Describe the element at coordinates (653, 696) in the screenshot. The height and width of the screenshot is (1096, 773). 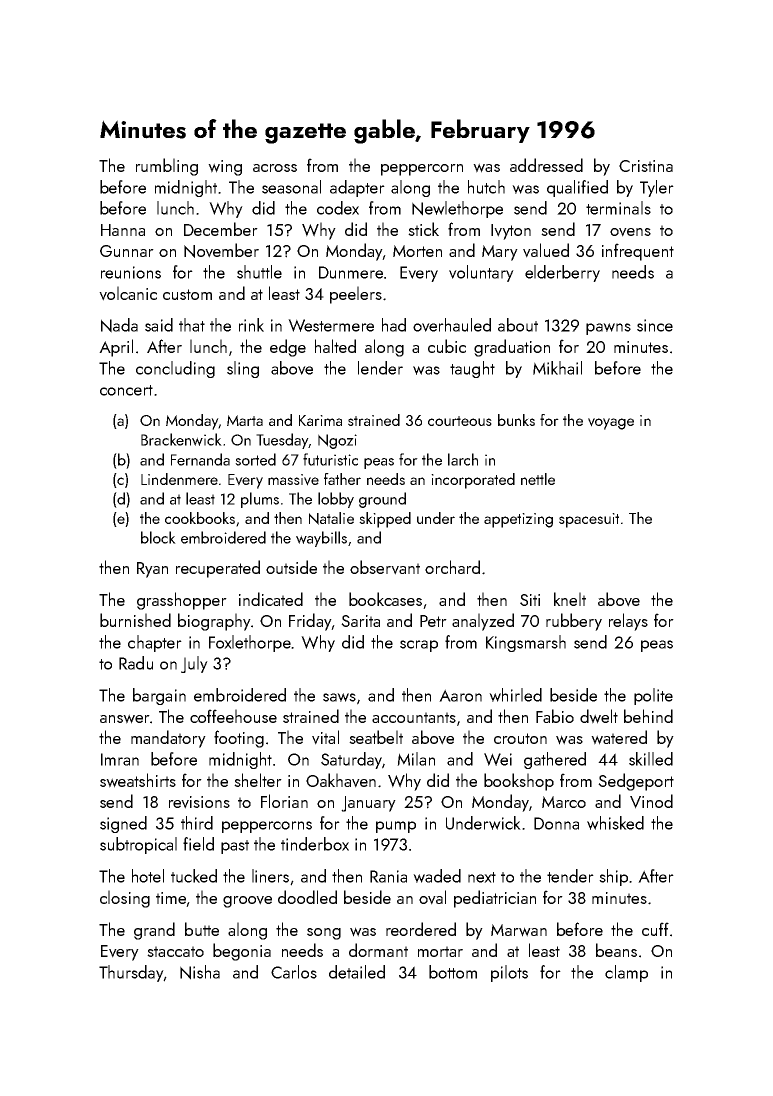
I see `polite` at that location.
